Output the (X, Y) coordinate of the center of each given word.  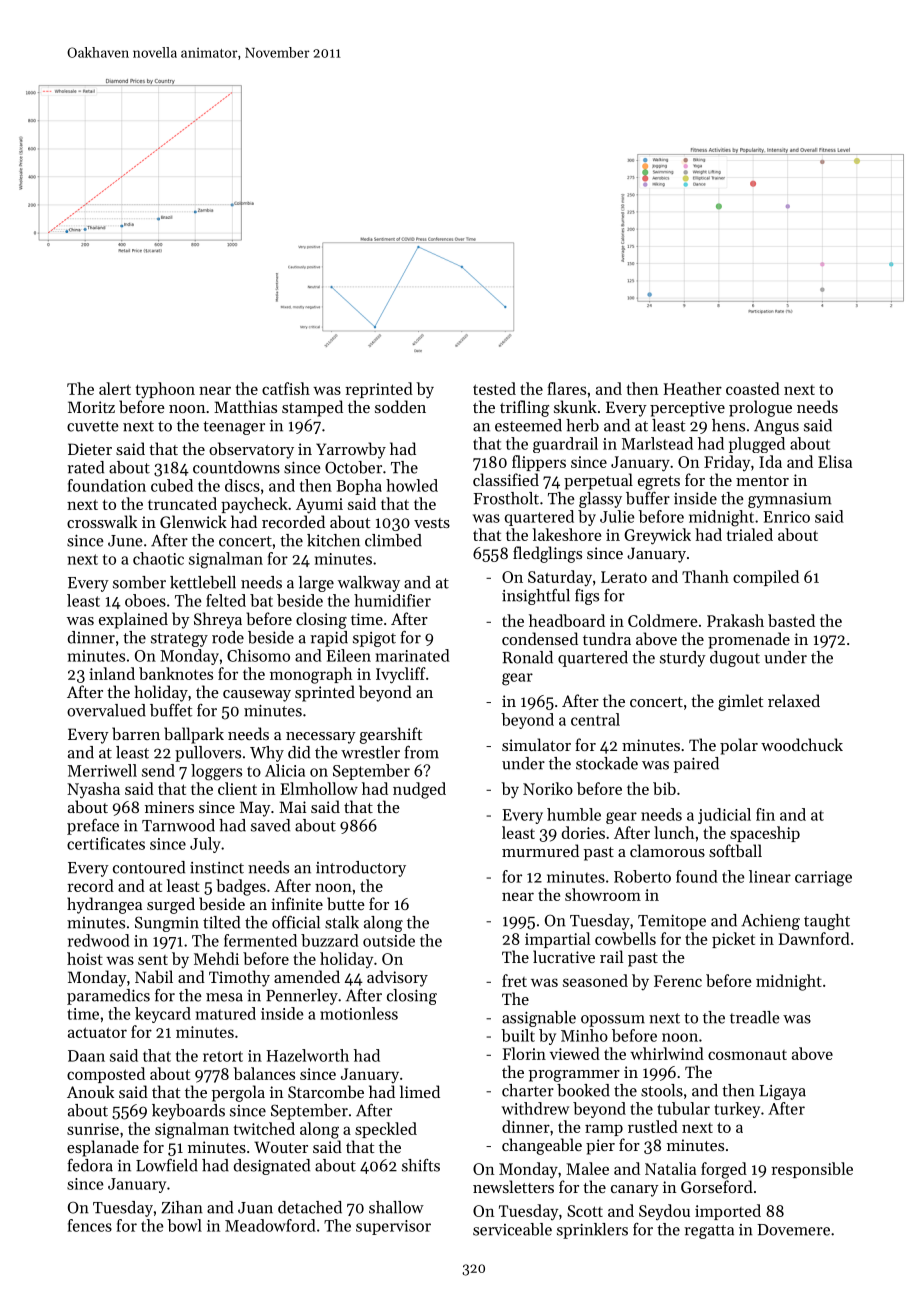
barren (136, 733)
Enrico (786, 517)
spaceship (765, 834)
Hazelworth (307, 1055)
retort (223, 1056)
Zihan (182, 1207)
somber (139, 582)
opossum (613, 1021)
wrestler (370, 752)
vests (432, 523)
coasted (753, 388)
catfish (286, 388)
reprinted (379, 390)
